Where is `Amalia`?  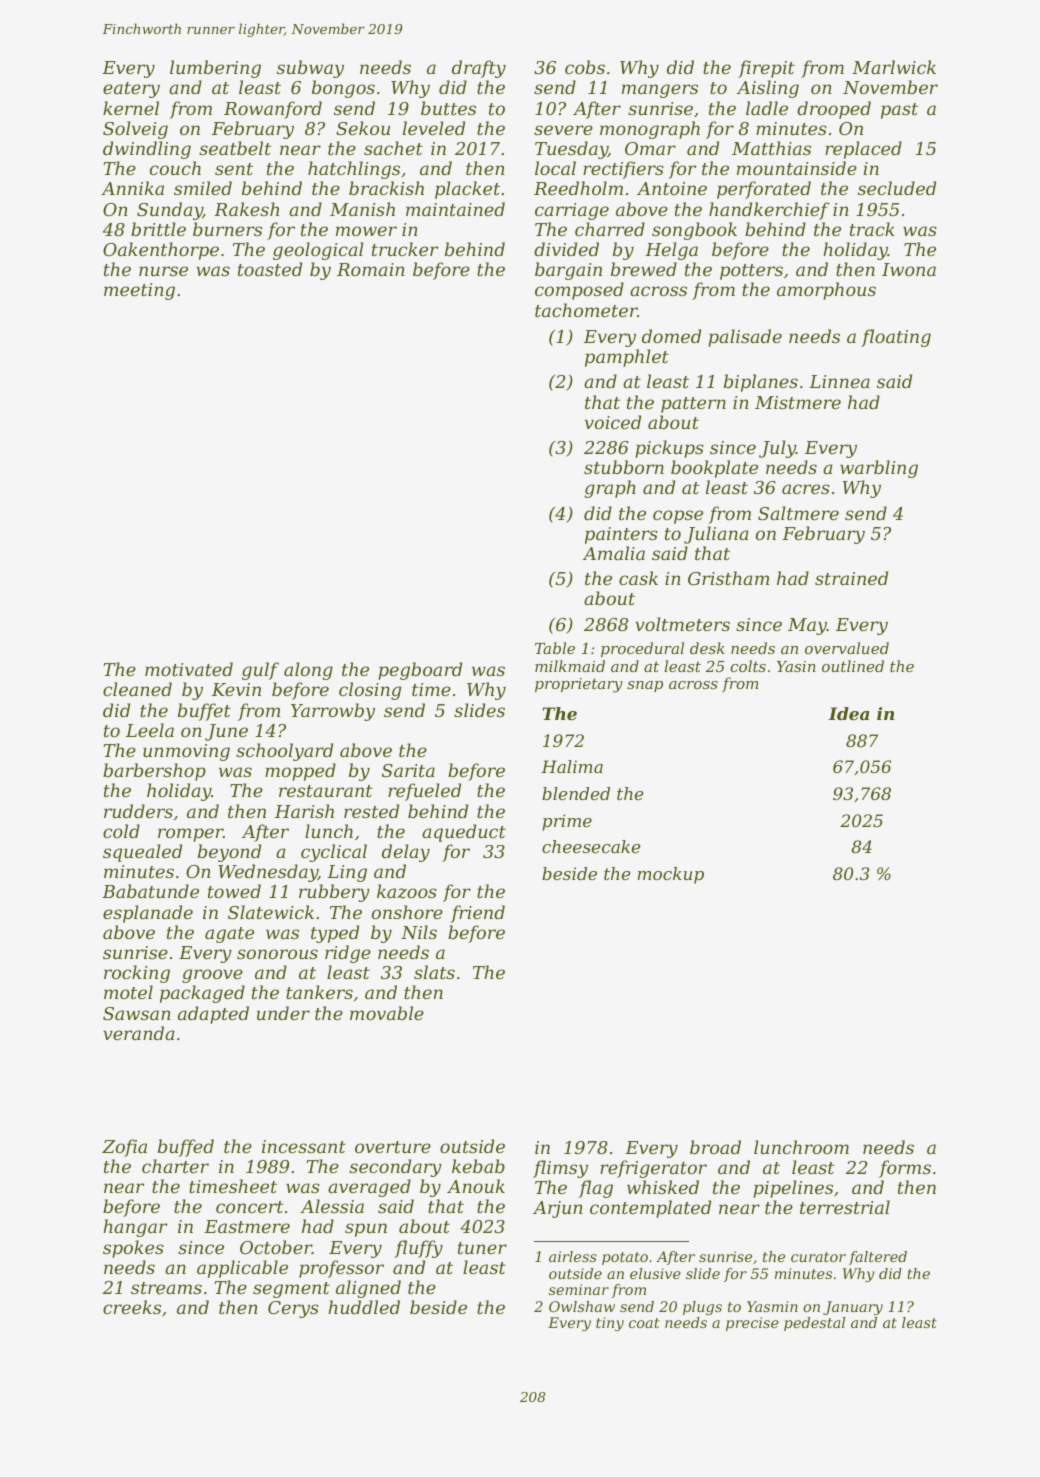 Amalia is located at coordinates (614, 553).
